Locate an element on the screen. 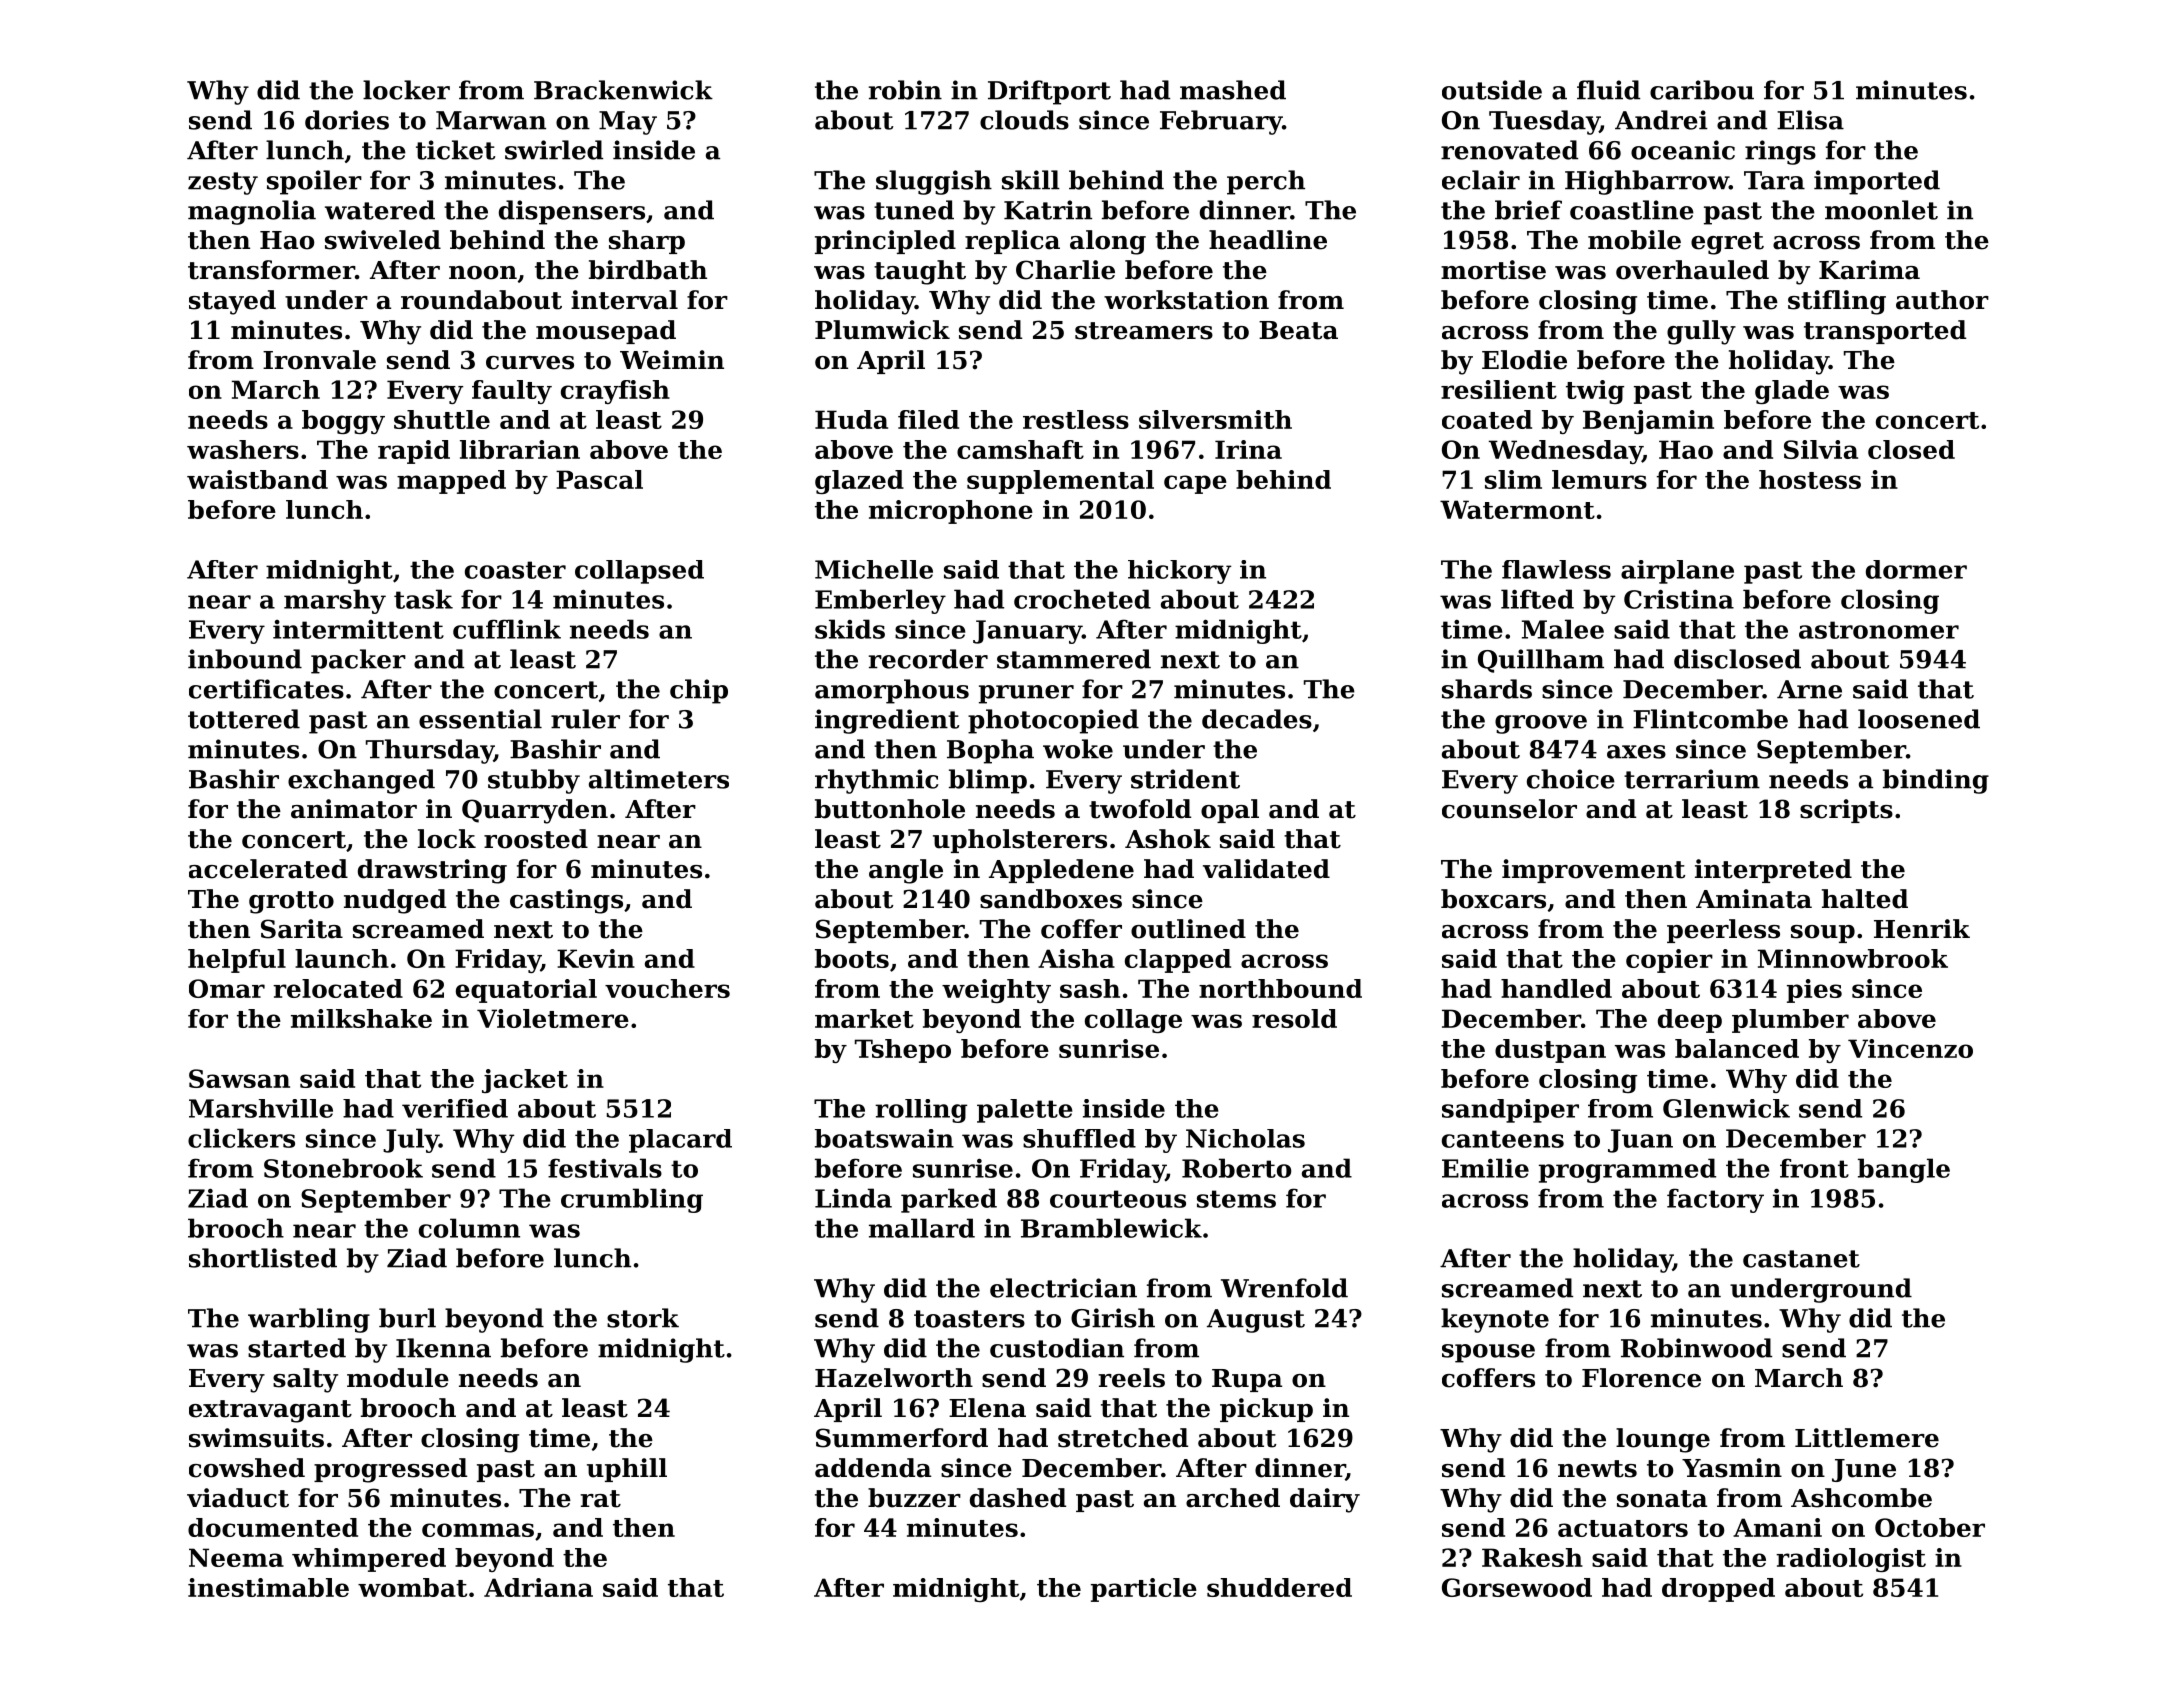  Brackenwick is located at coordinates (623, 90).
